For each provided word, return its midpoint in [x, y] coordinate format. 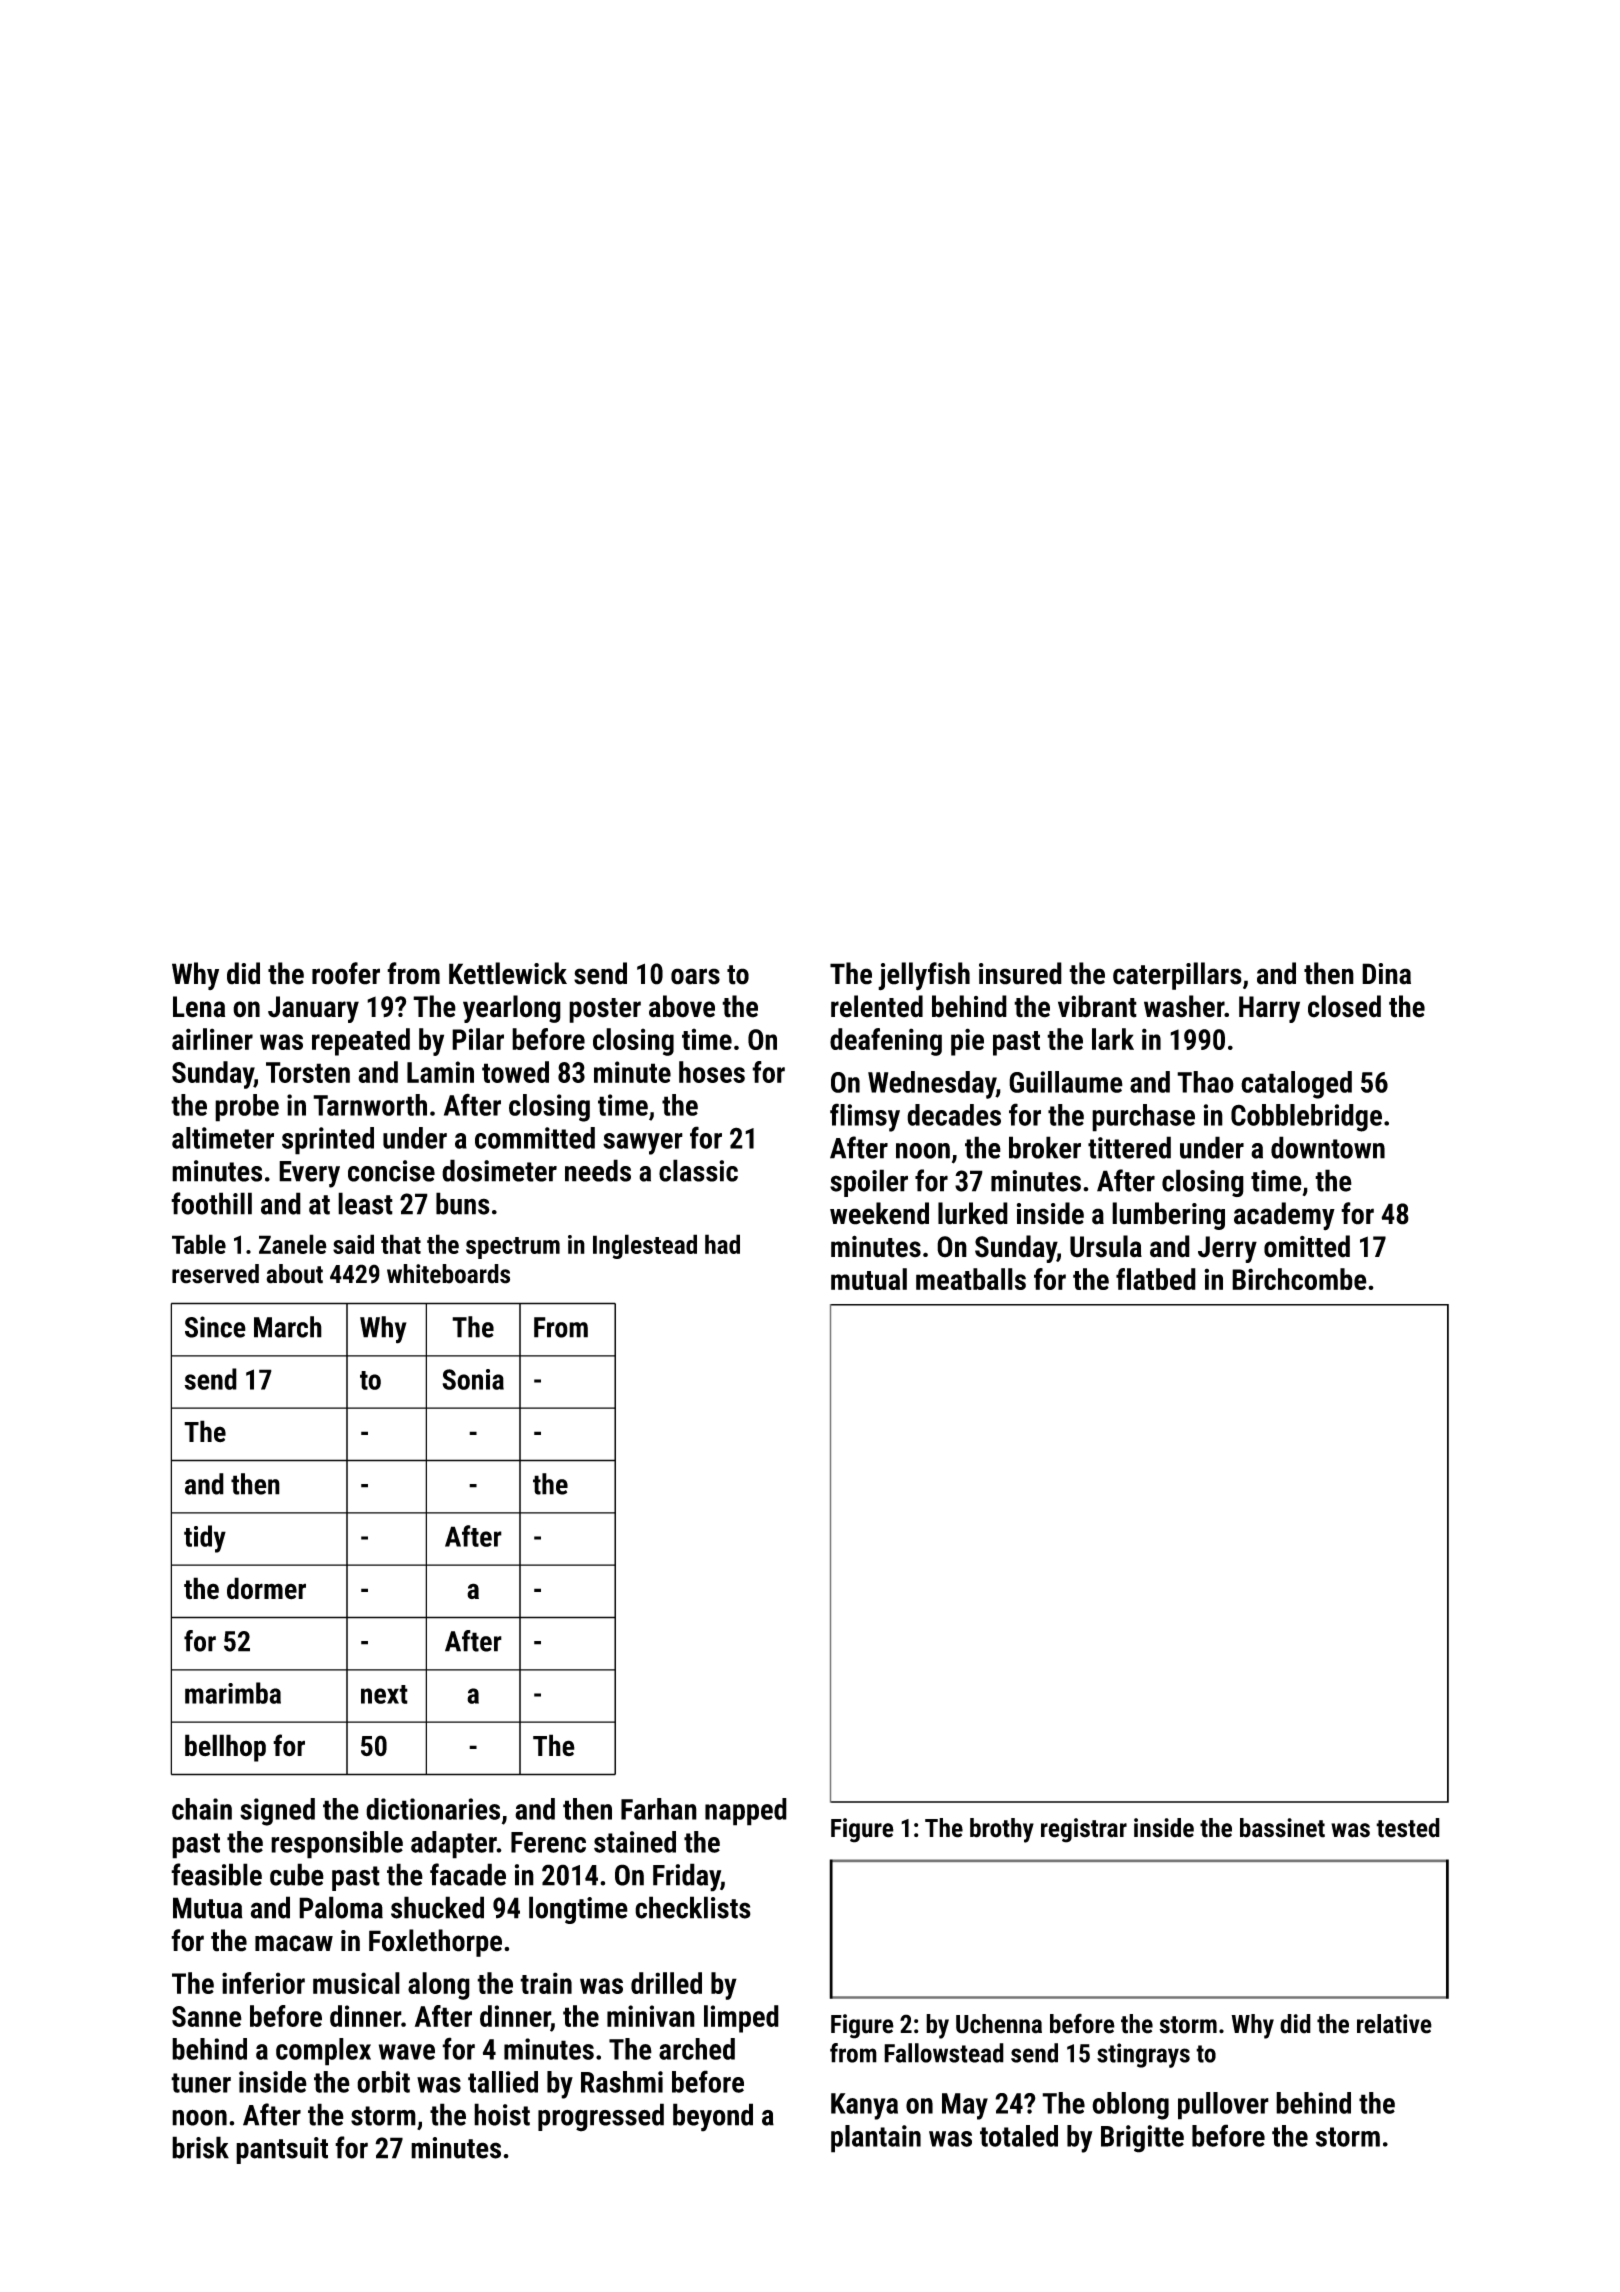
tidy [205, 1539]
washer [1184, 1006]
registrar [1084, 1830]
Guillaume [1066, 1082]
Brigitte [1142, 2139]
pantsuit [282, 2150]
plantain [876, 2139]
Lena [199, 1007]
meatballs [971, 1279]
